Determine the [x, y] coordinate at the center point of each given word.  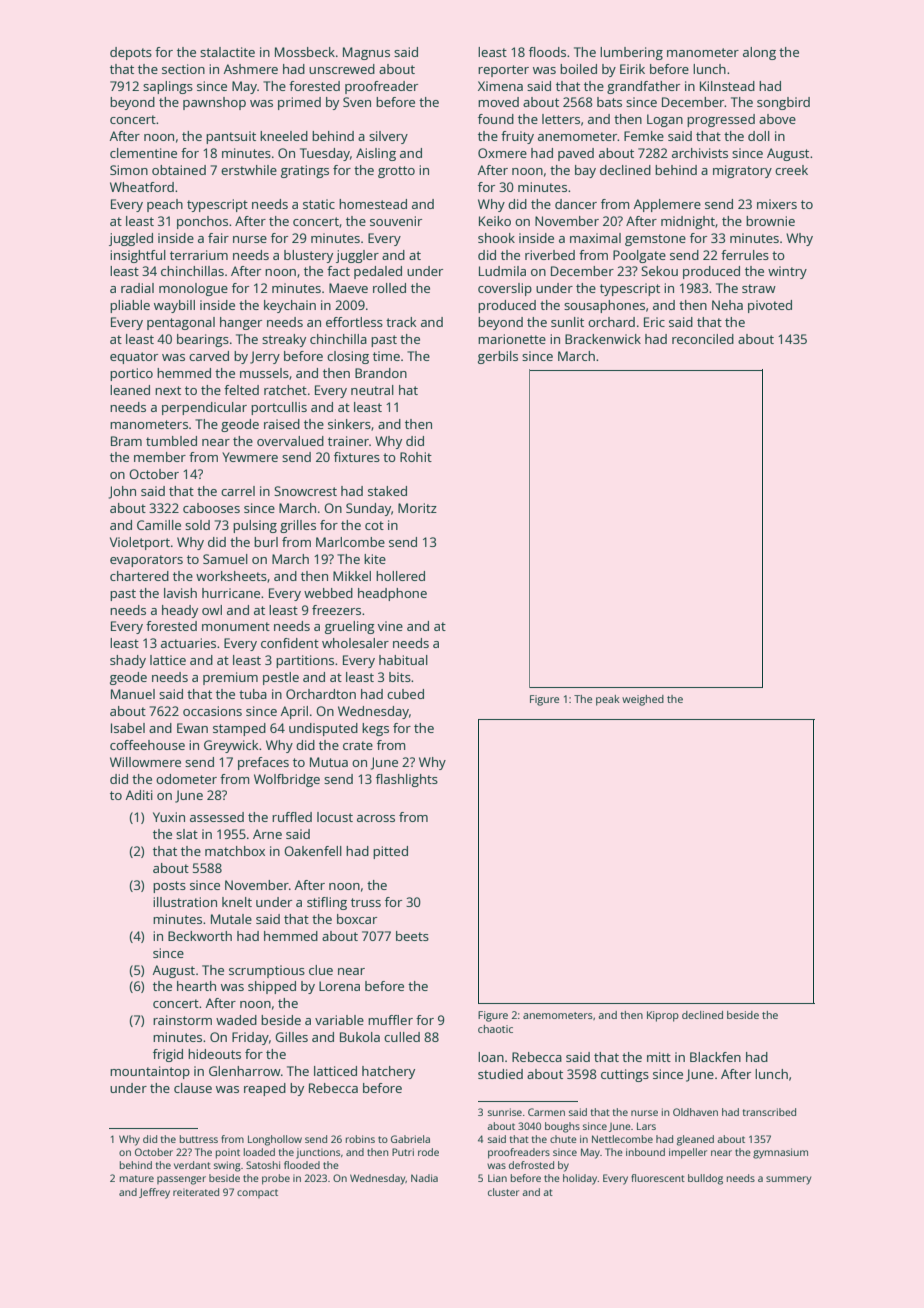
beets [412, 936]
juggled [131, 239]
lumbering [631, 53]
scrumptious [267, 971]
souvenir [396, 221]
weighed [643, 700]
